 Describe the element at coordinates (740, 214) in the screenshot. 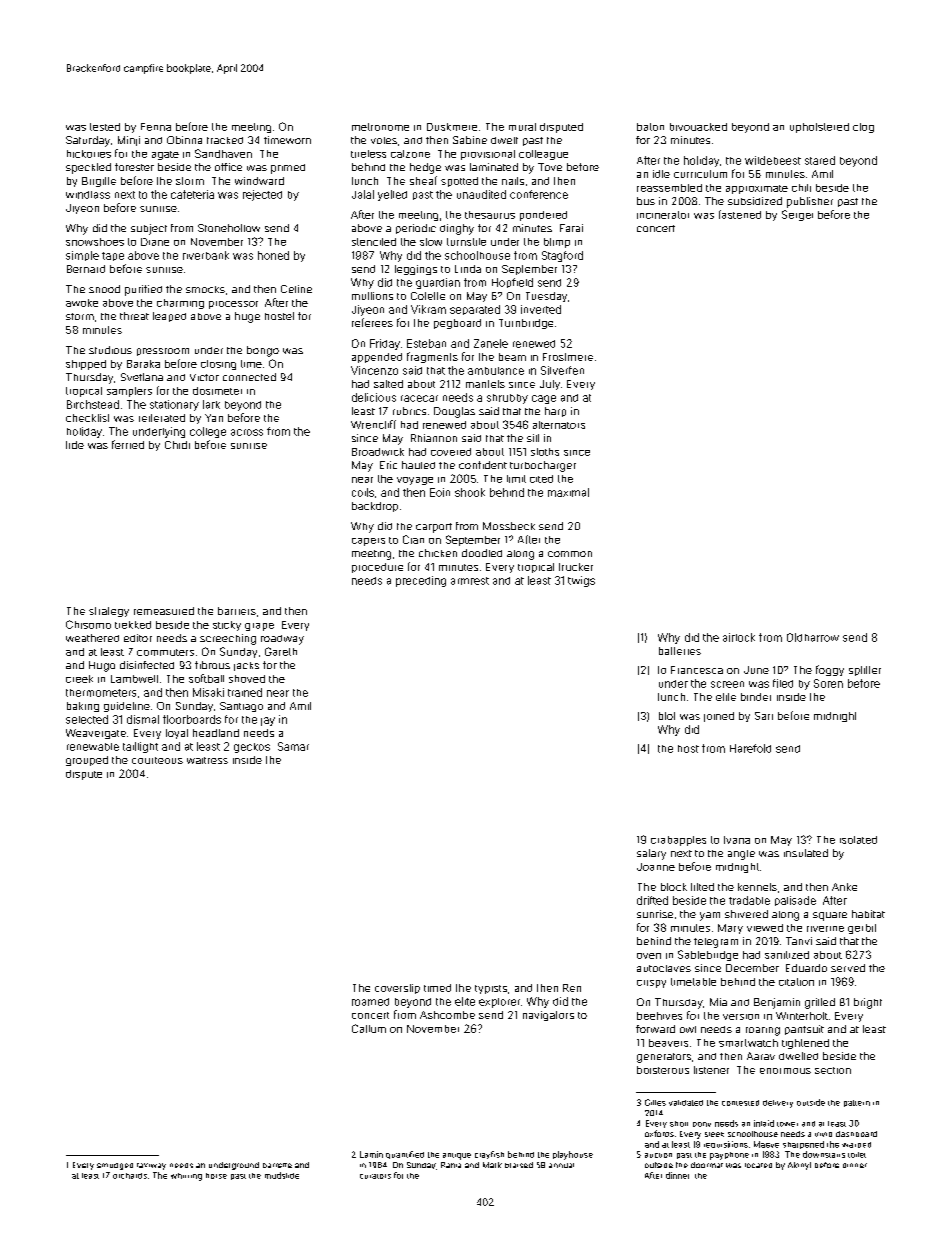

I see `fastened` at that location.
